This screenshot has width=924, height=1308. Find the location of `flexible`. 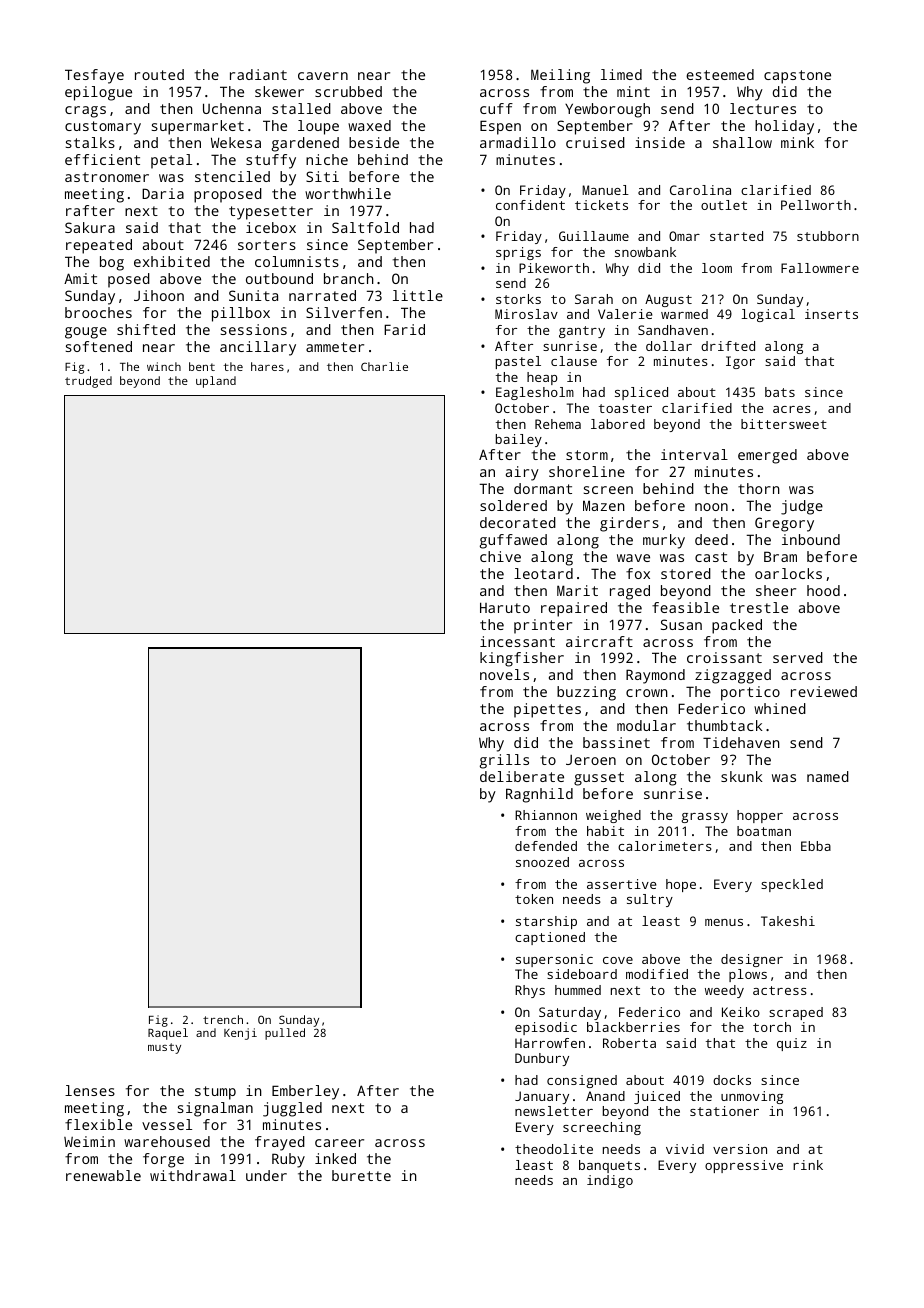

flexible is located at coordinates (98, 1124).
